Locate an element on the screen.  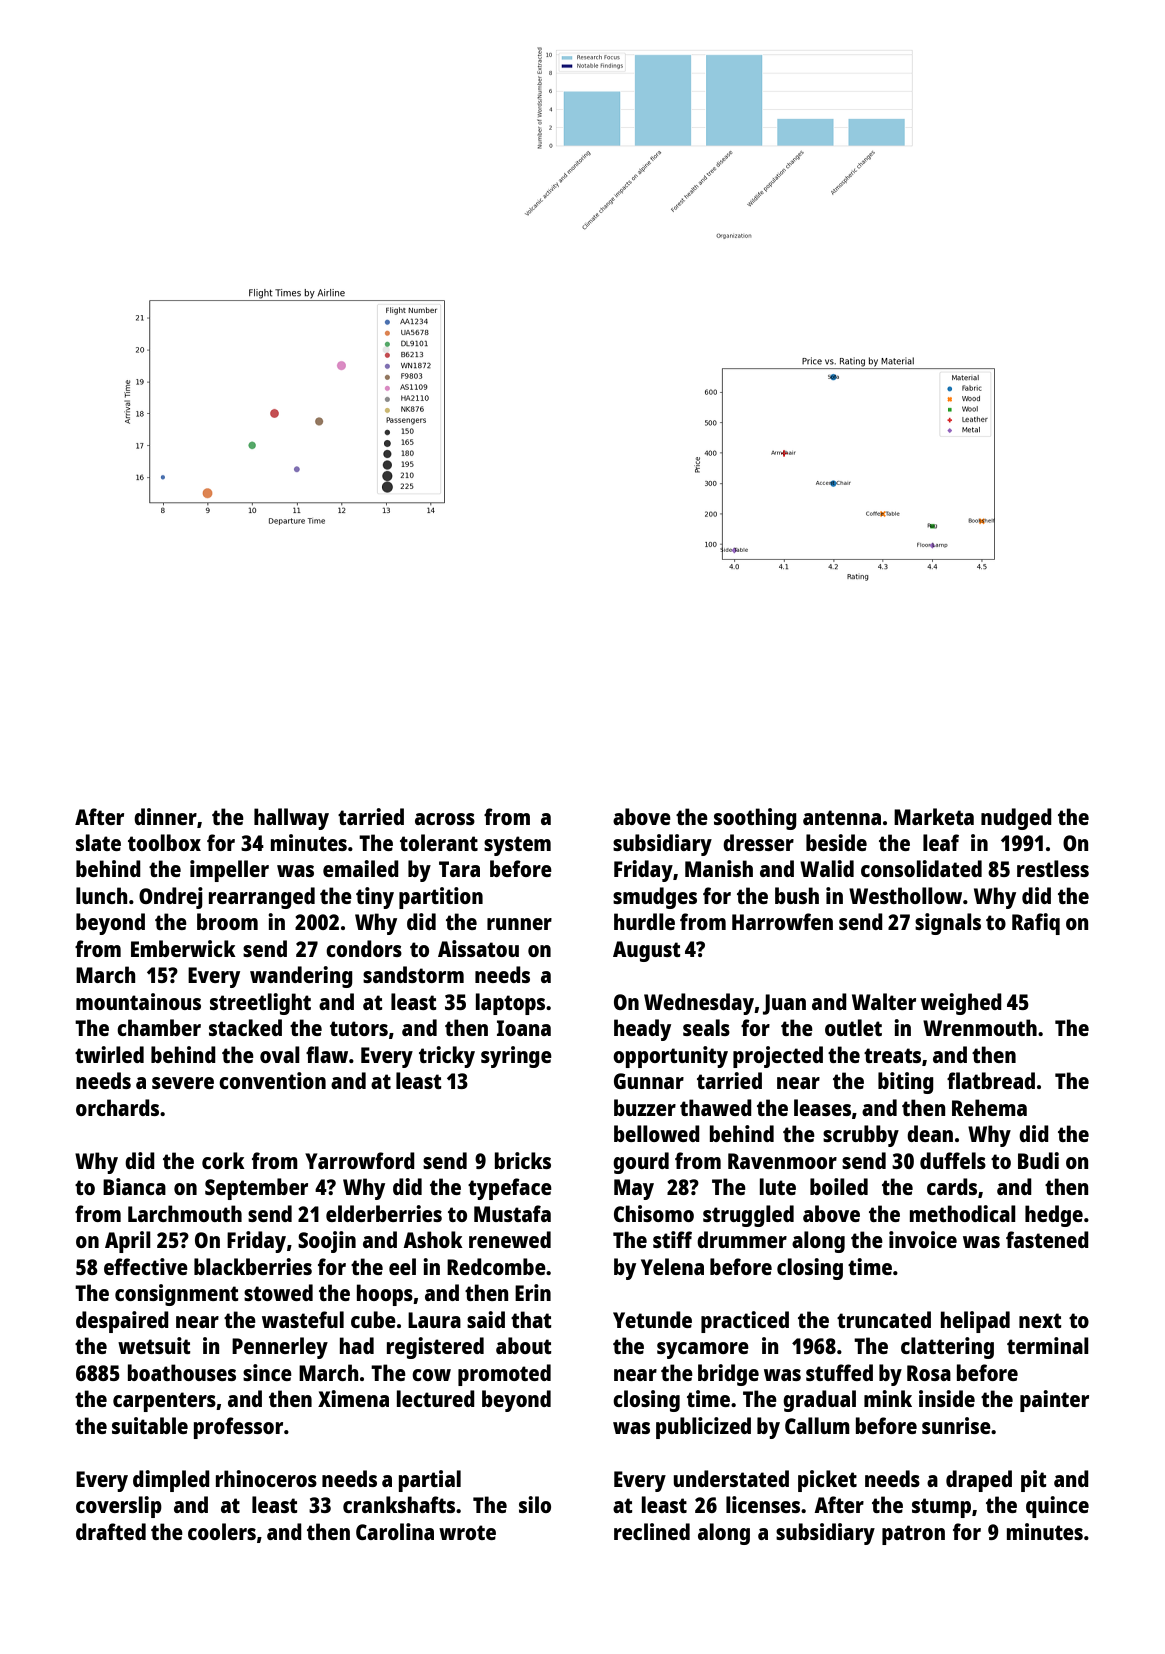
publicized is located at coordinates (703, 1428).
